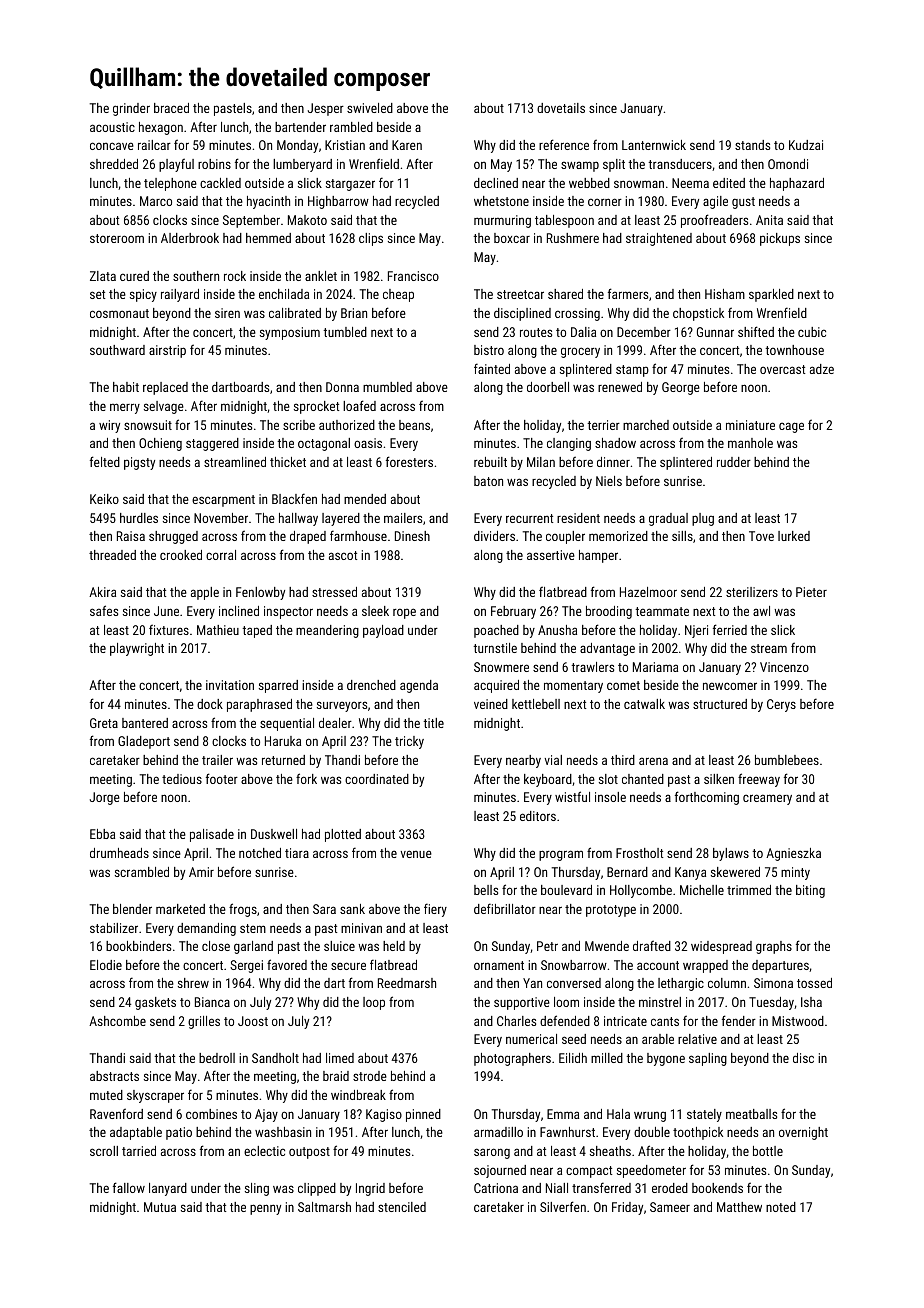  Describe the element at coordinates (797, 184) in the screenshot. I see `haphazard` at that location.
